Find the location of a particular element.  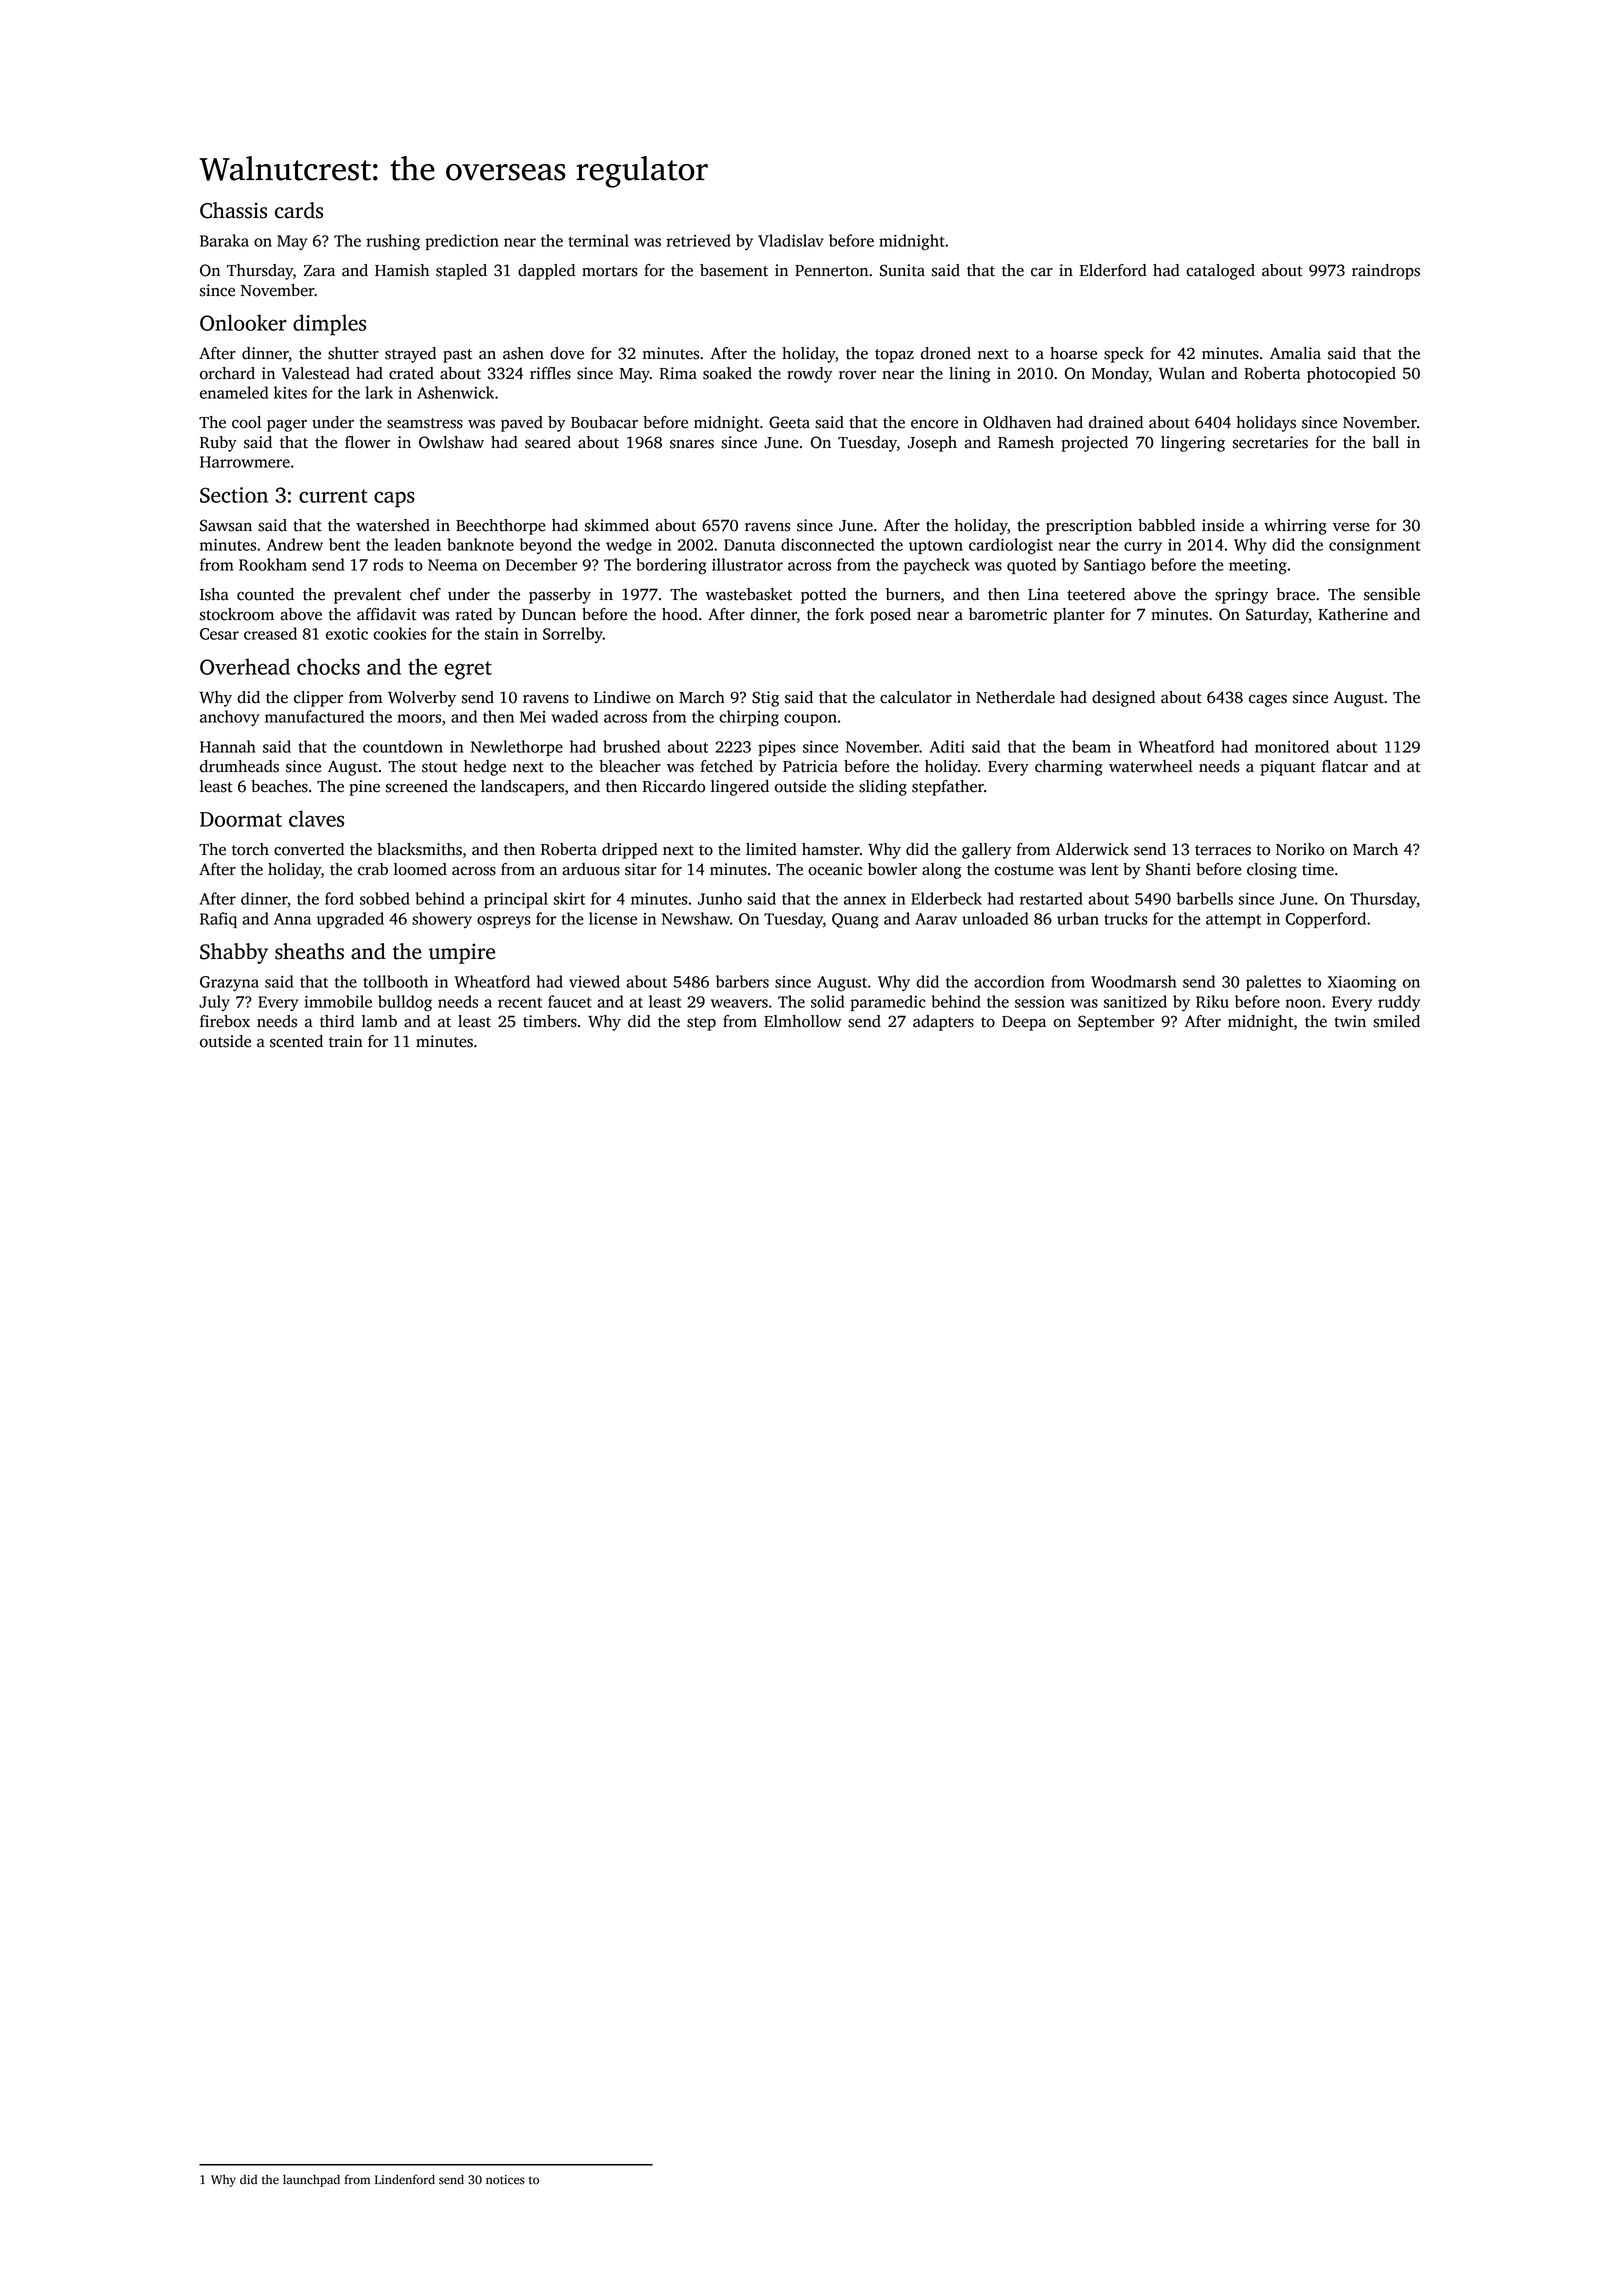

twin is located at coordinates (1350, 1021).
